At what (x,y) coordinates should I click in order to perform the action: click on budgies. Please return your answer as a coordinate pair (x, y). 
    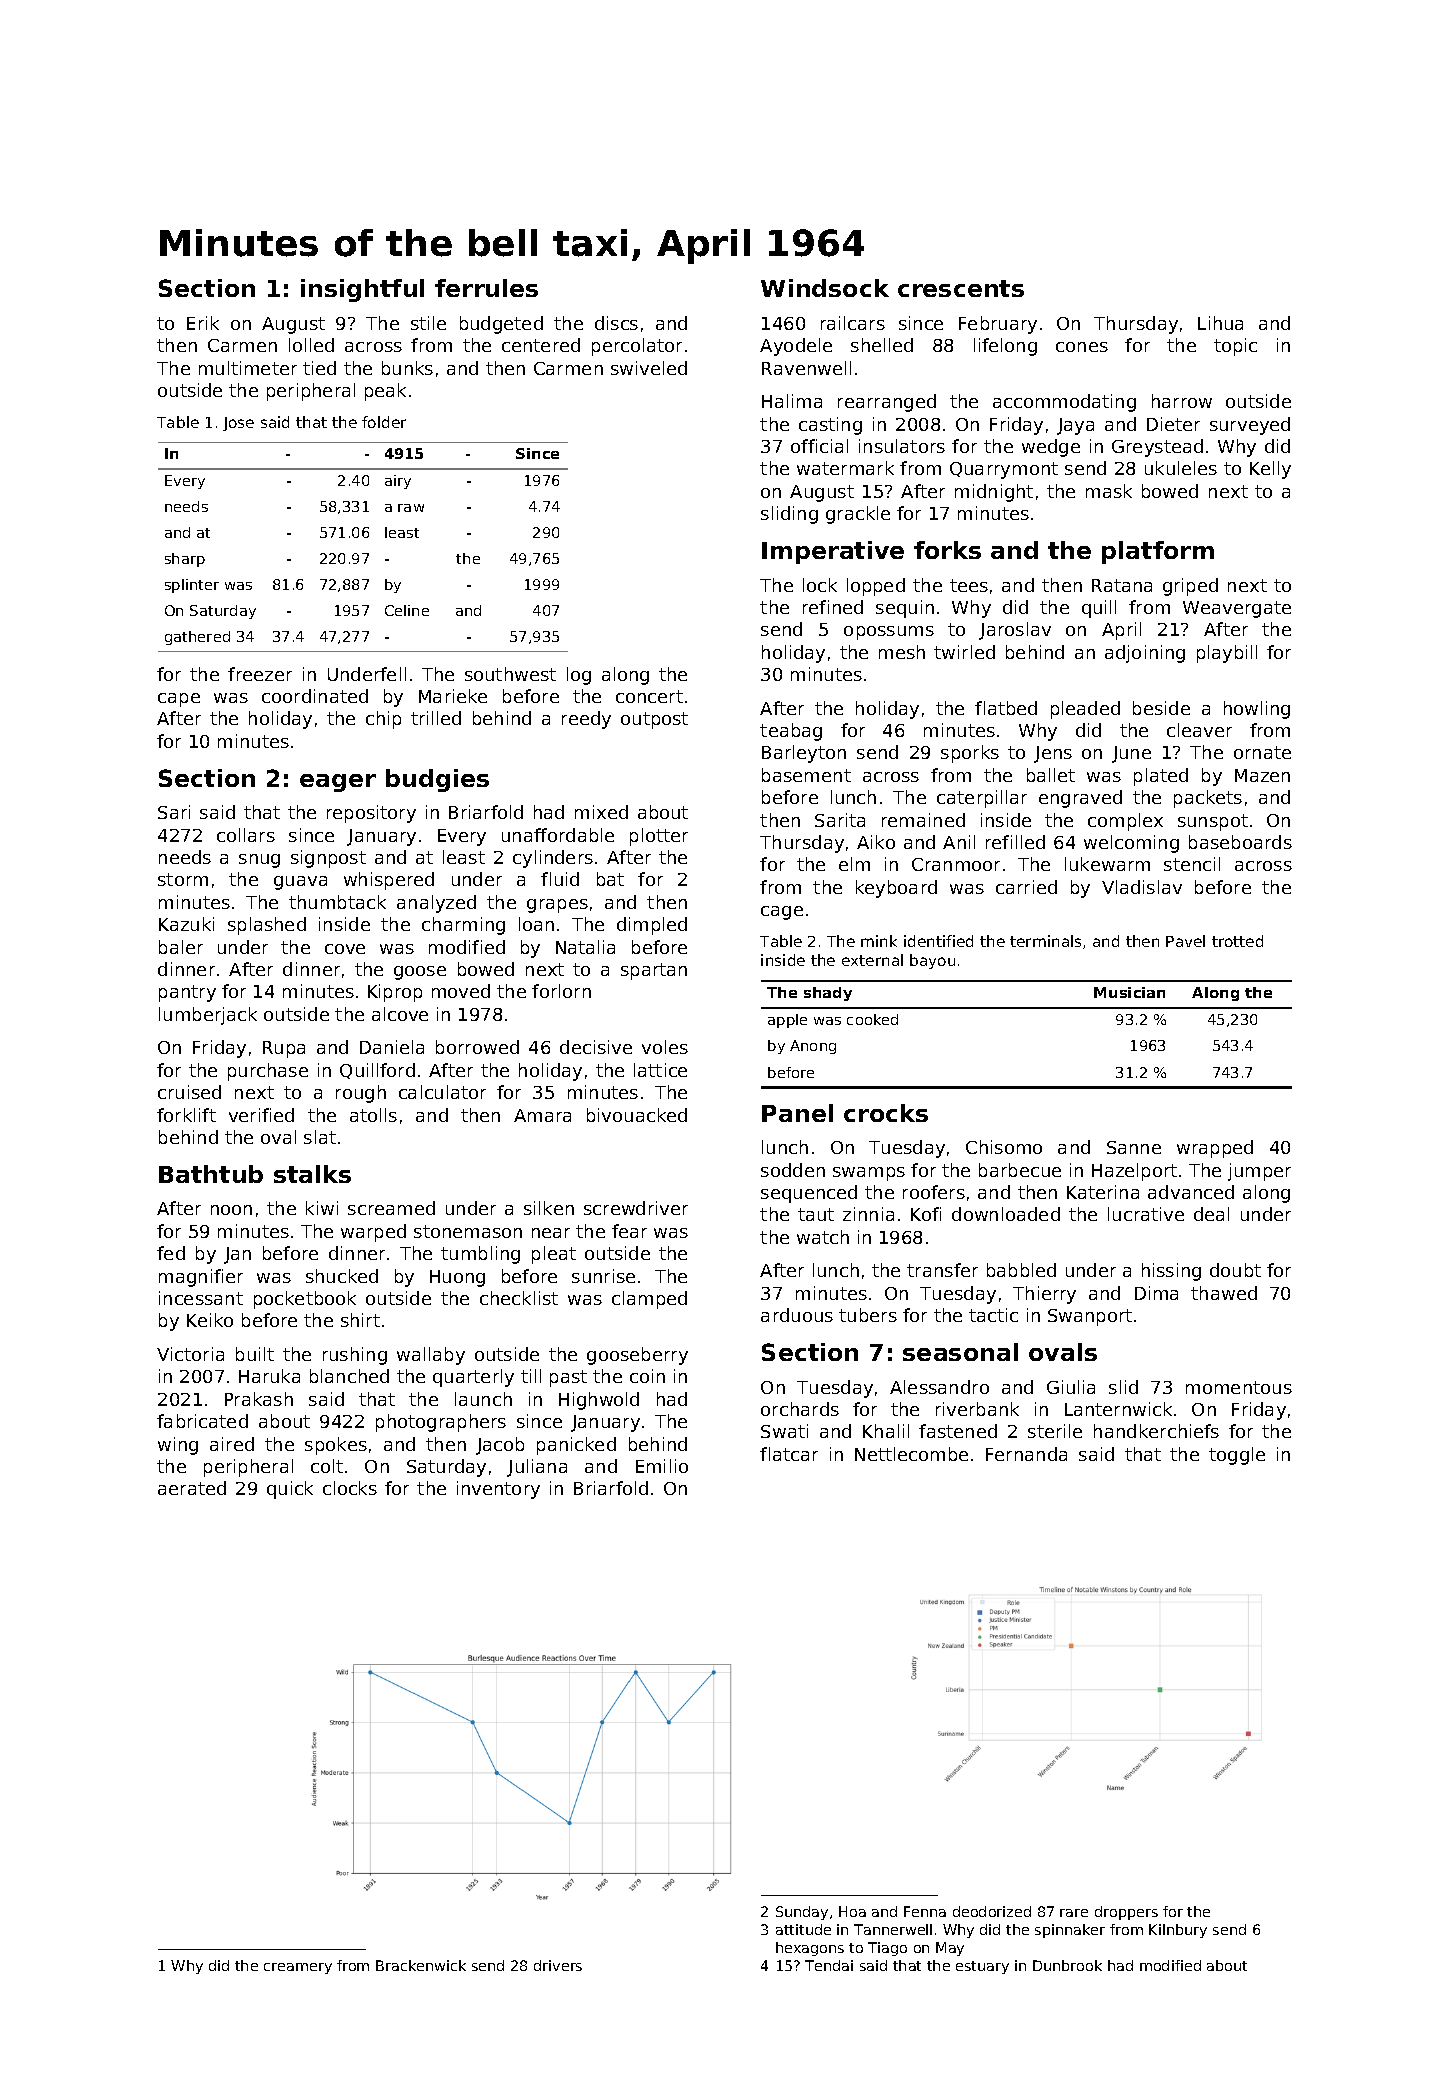
    Looking at the image, I should click on (437, 780).
